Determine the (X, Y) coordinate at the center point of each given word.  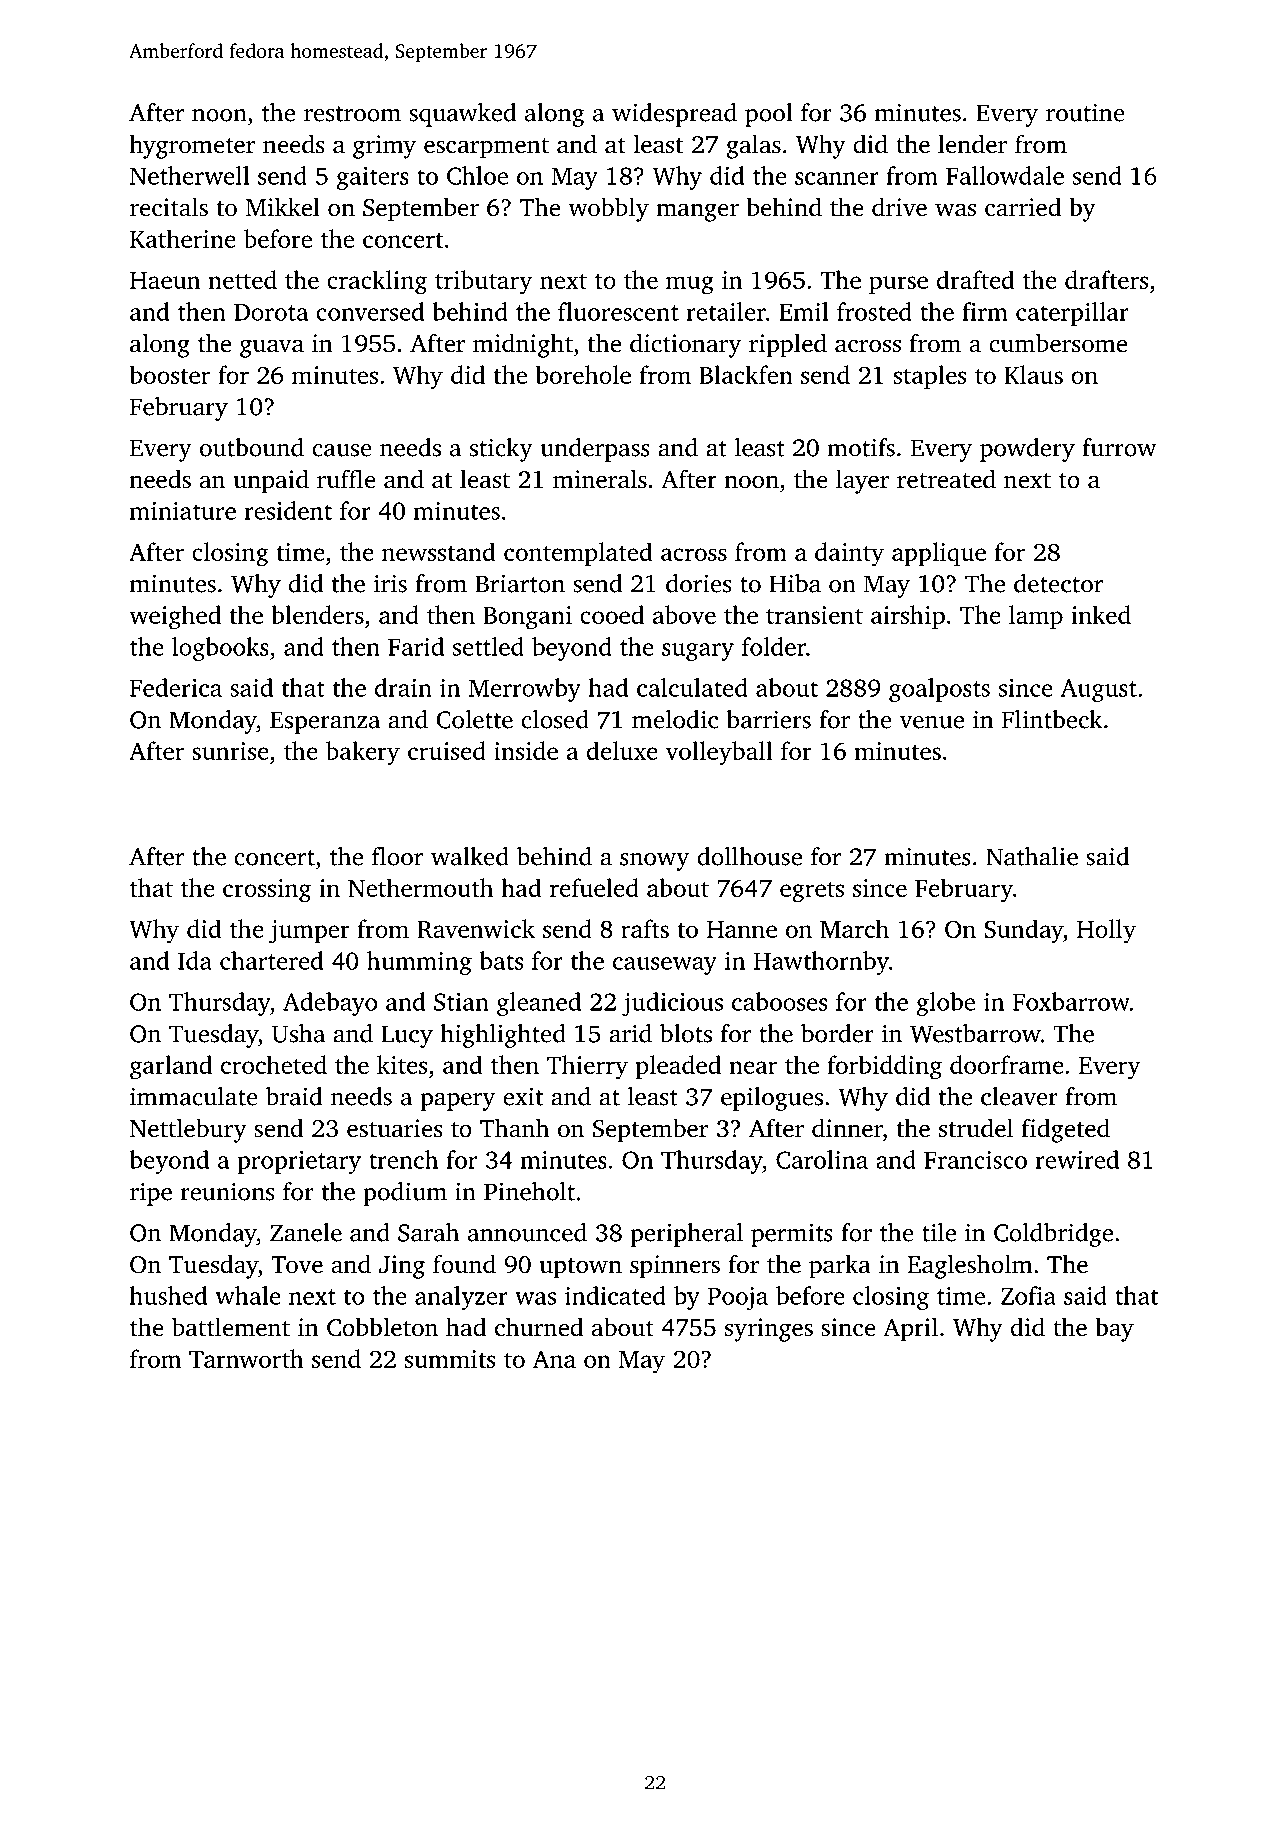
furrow (1119, 447)
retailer (726, 311)
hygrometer (192, 146)
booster (169, 374)
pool (769, 115)
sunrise (230, 751)
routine (1085, 112)
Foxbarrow (1071, 1001)
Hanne (742, 929)
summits (450, 1359)
